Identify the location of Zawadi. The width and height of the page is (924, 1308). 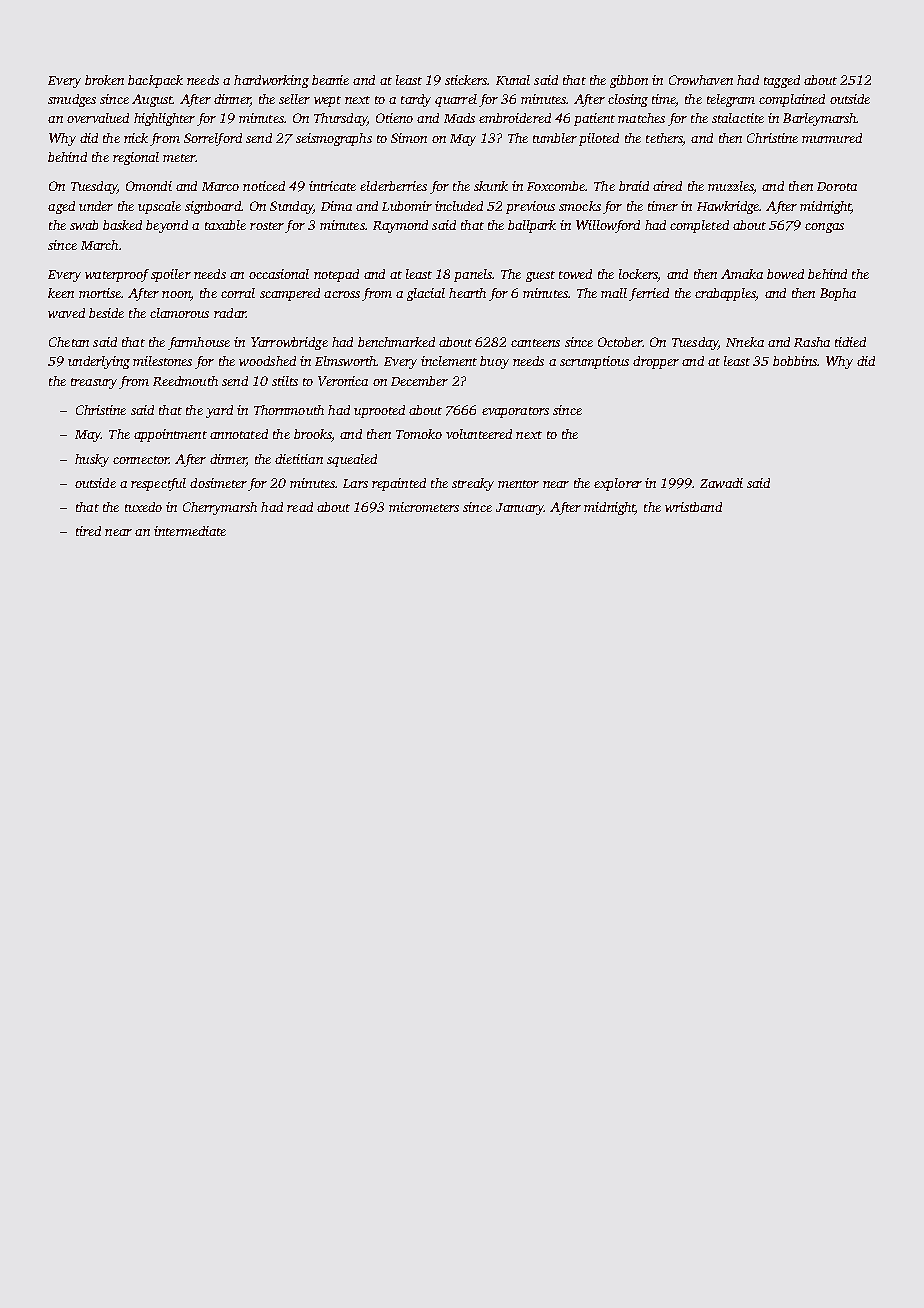
(721, 483).
